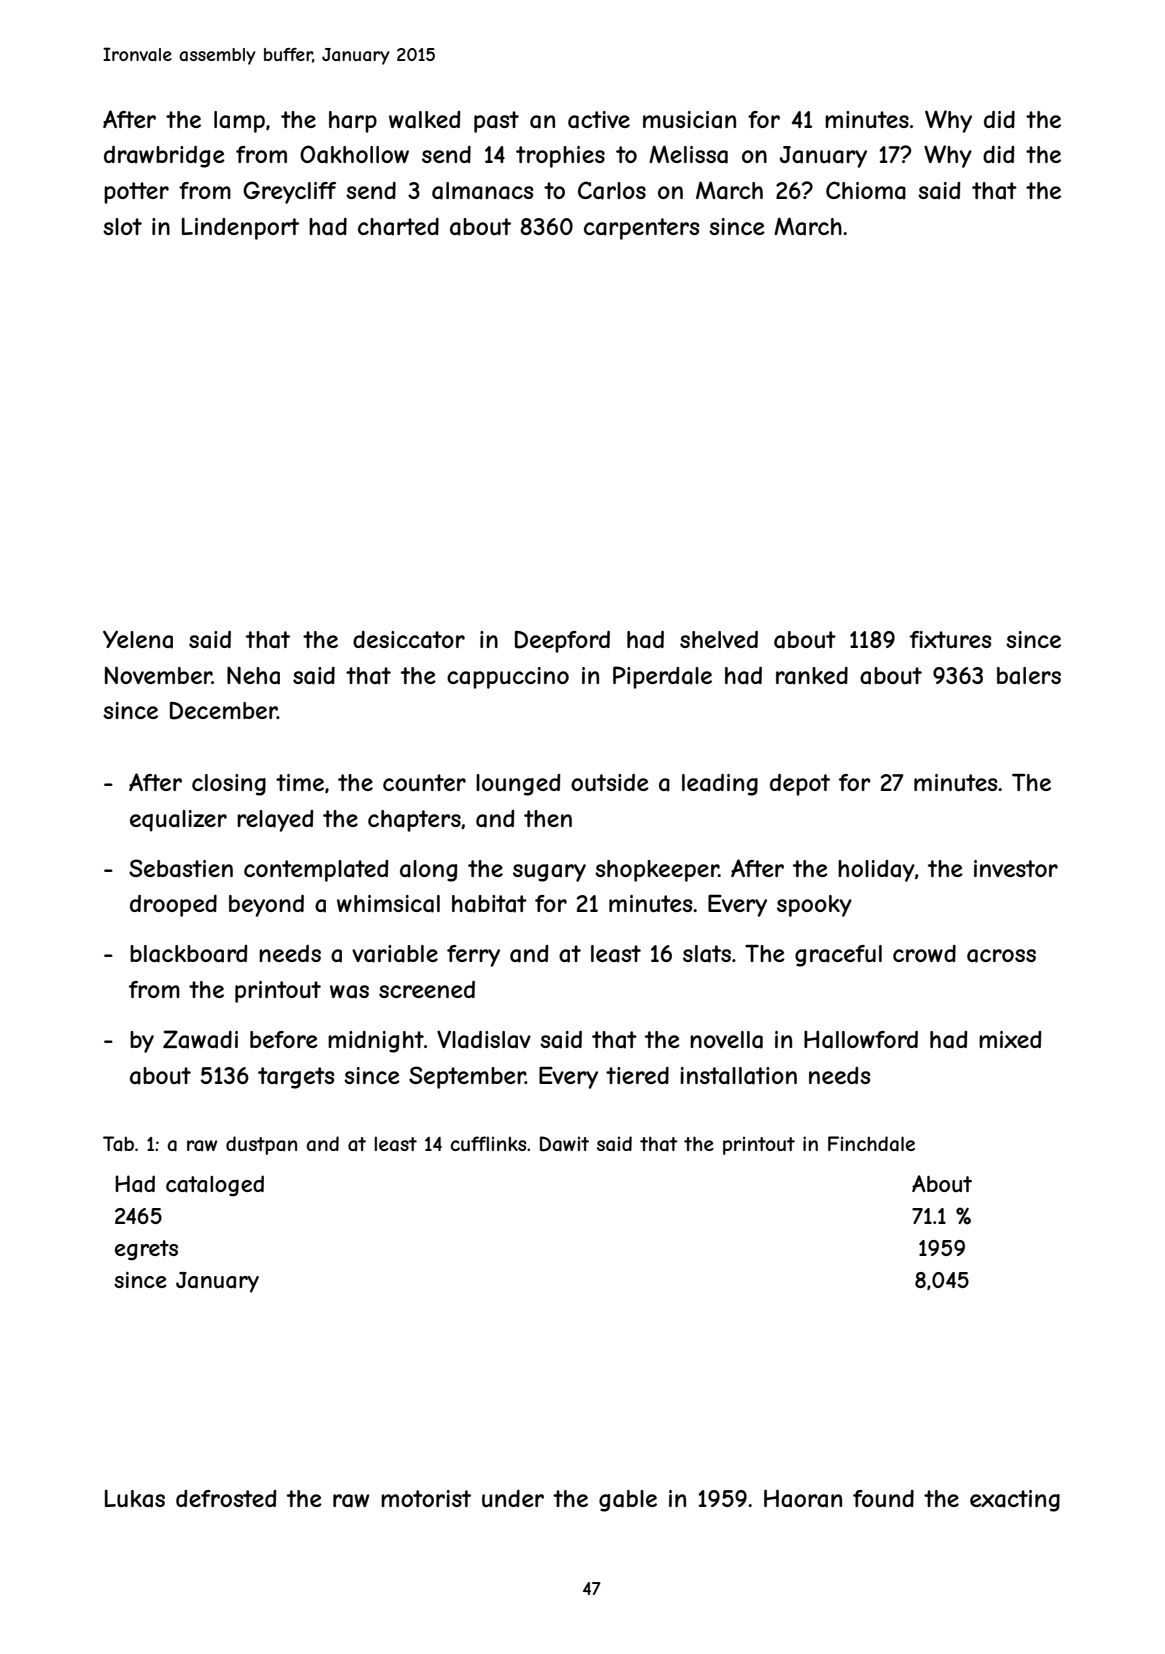 The height and width of the document is (1654, 1165). Describe the element at coordinates (200, 1039) in the document. I see `Zawadi` at that location.
